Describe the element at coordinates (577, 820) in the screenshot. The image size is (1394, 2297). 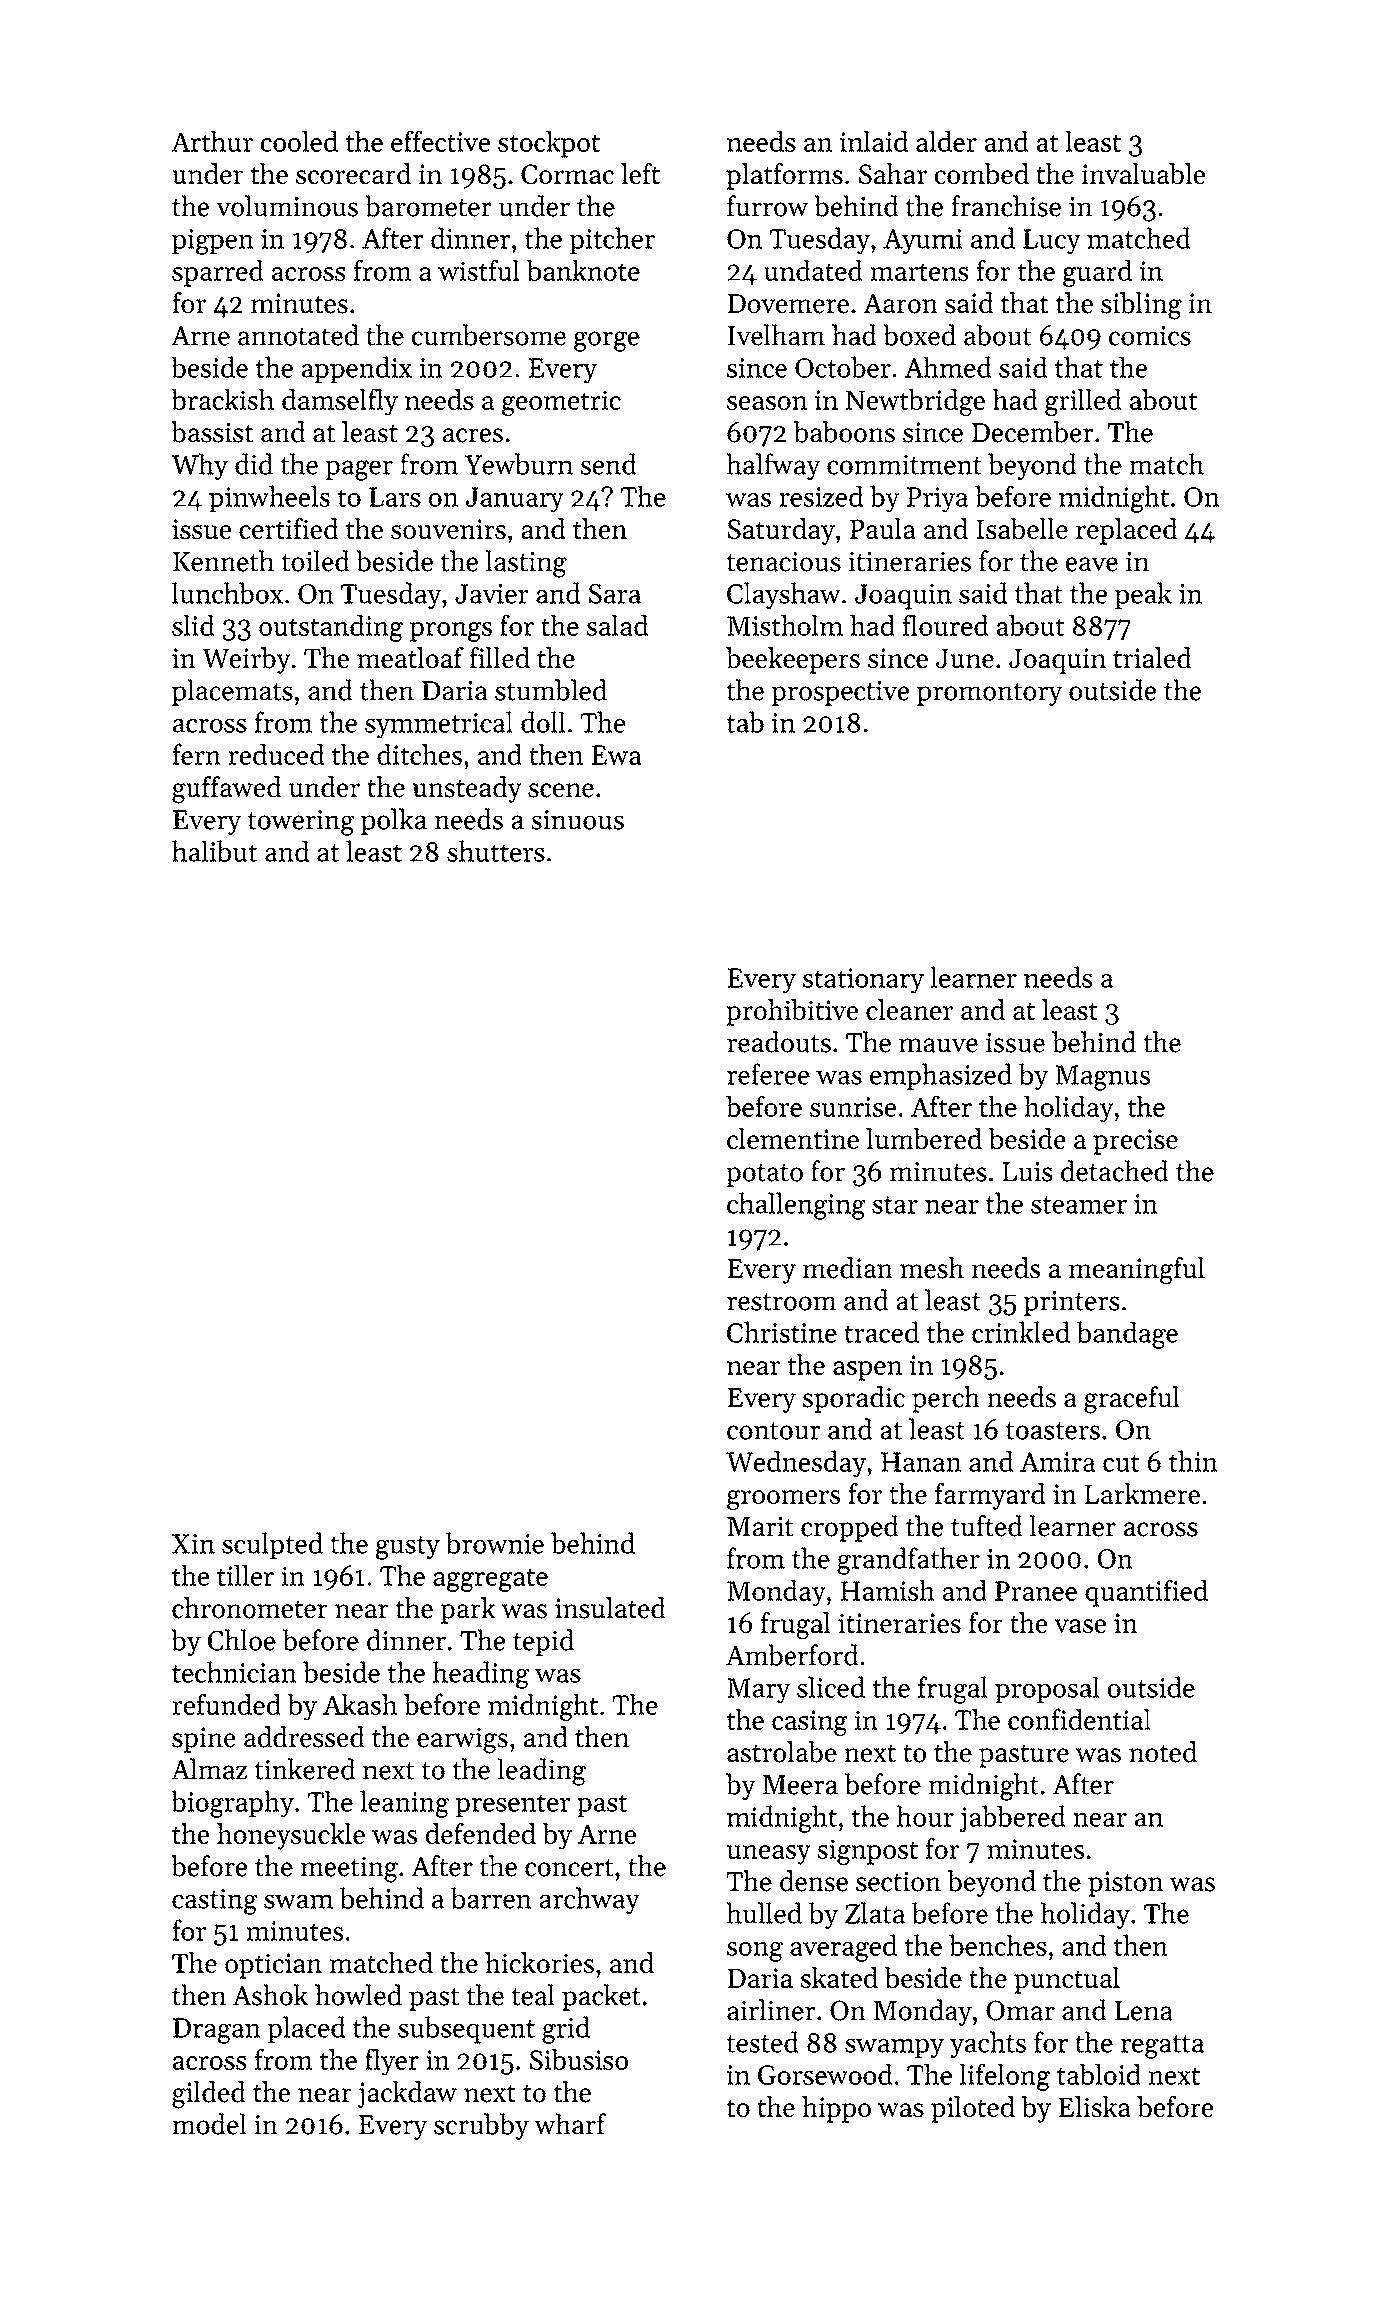
I see `sinuous` at that location.
